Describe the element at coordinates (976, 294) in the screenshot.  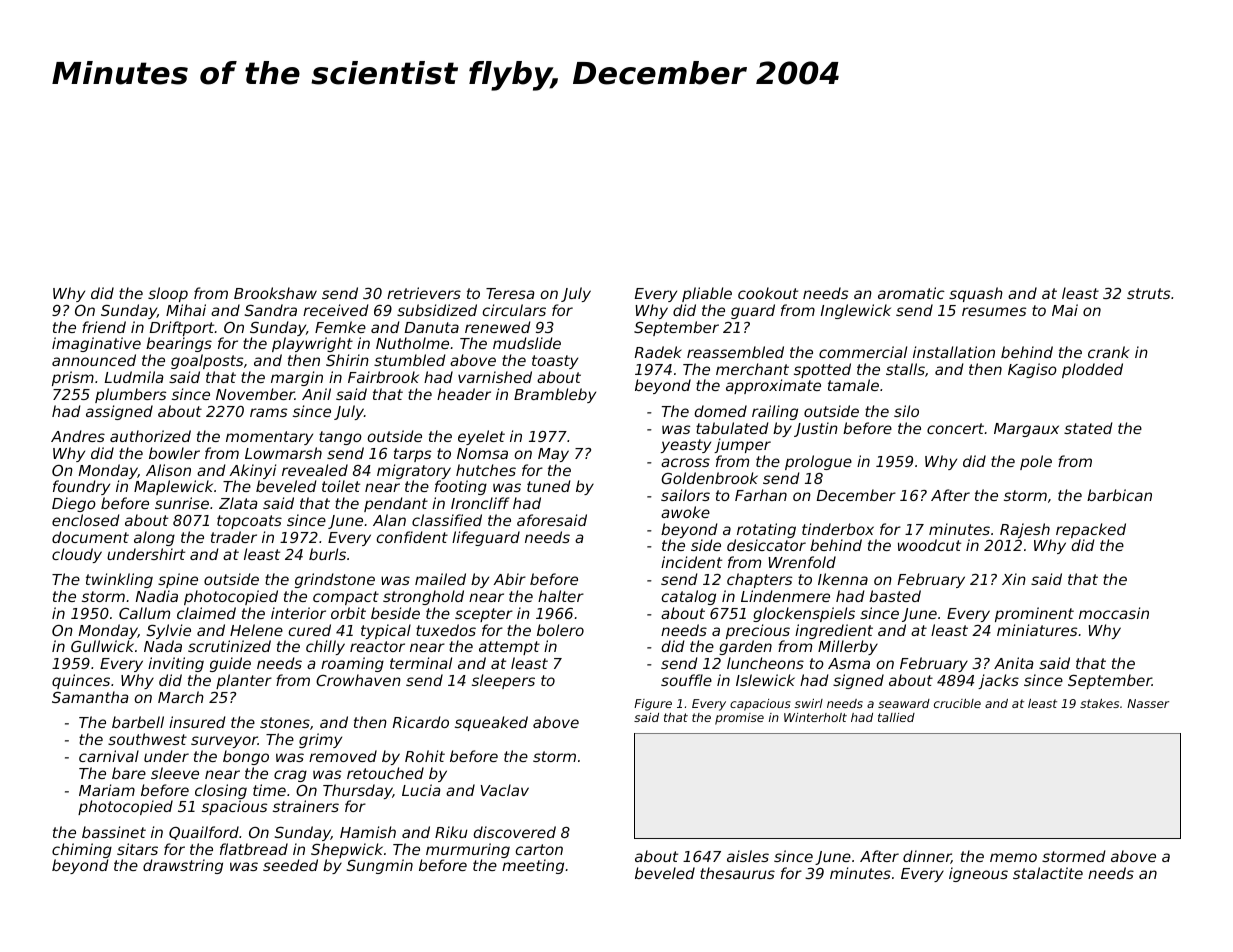
I see `squash` at that location.
